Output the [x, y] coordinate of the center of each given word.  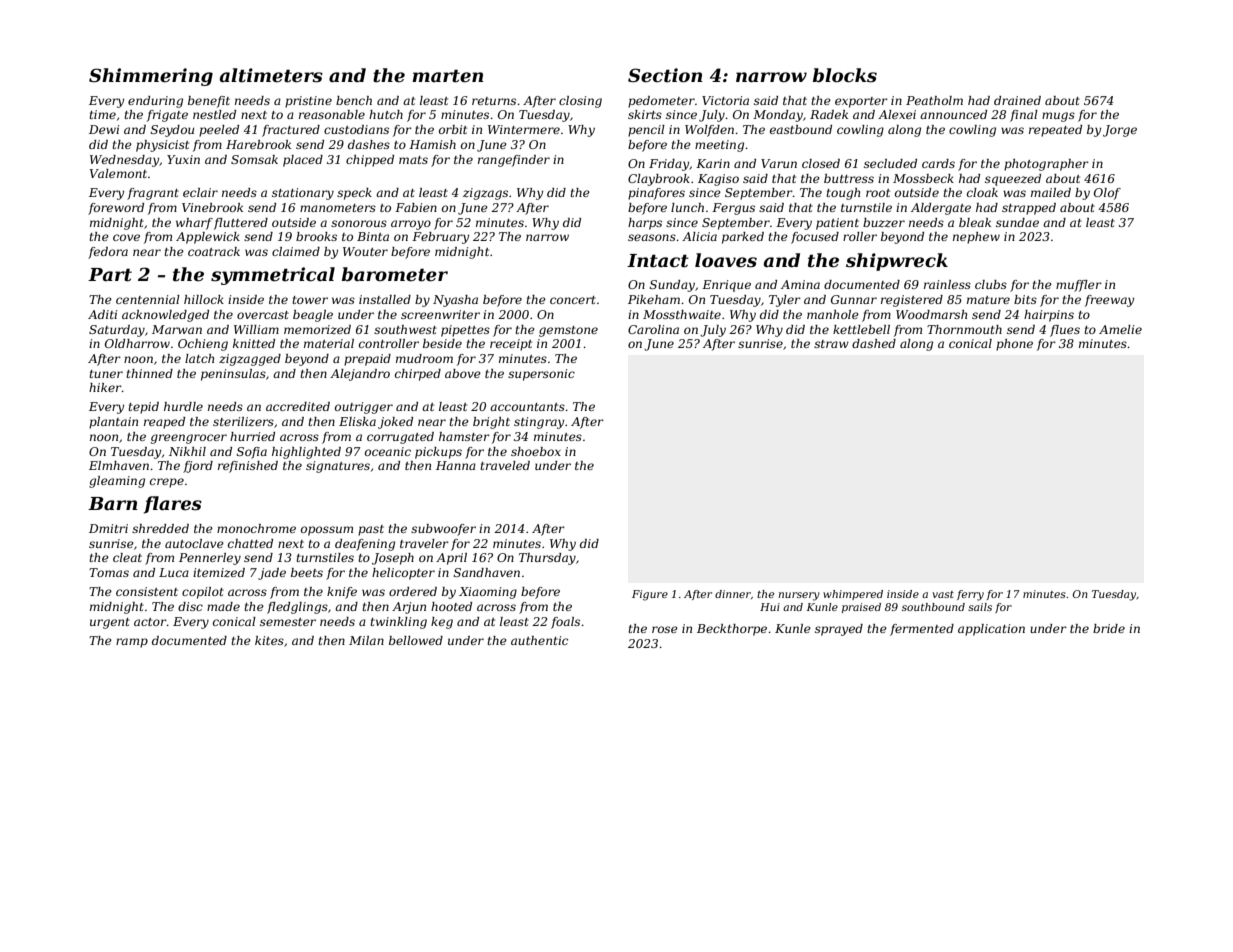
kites [269, 640]
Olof [1107, 194]
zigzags [485, 194]
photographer [1046, 165]
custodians [356, 129]
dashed [874, 343]
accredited [298, 406]
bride [1109, 628]
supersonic [541, 375]
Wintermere [524, 129]
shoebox [536, 451]
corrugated [400, 438]
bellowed [416, 640]
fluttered [241, 224]
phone [1014, 345]
